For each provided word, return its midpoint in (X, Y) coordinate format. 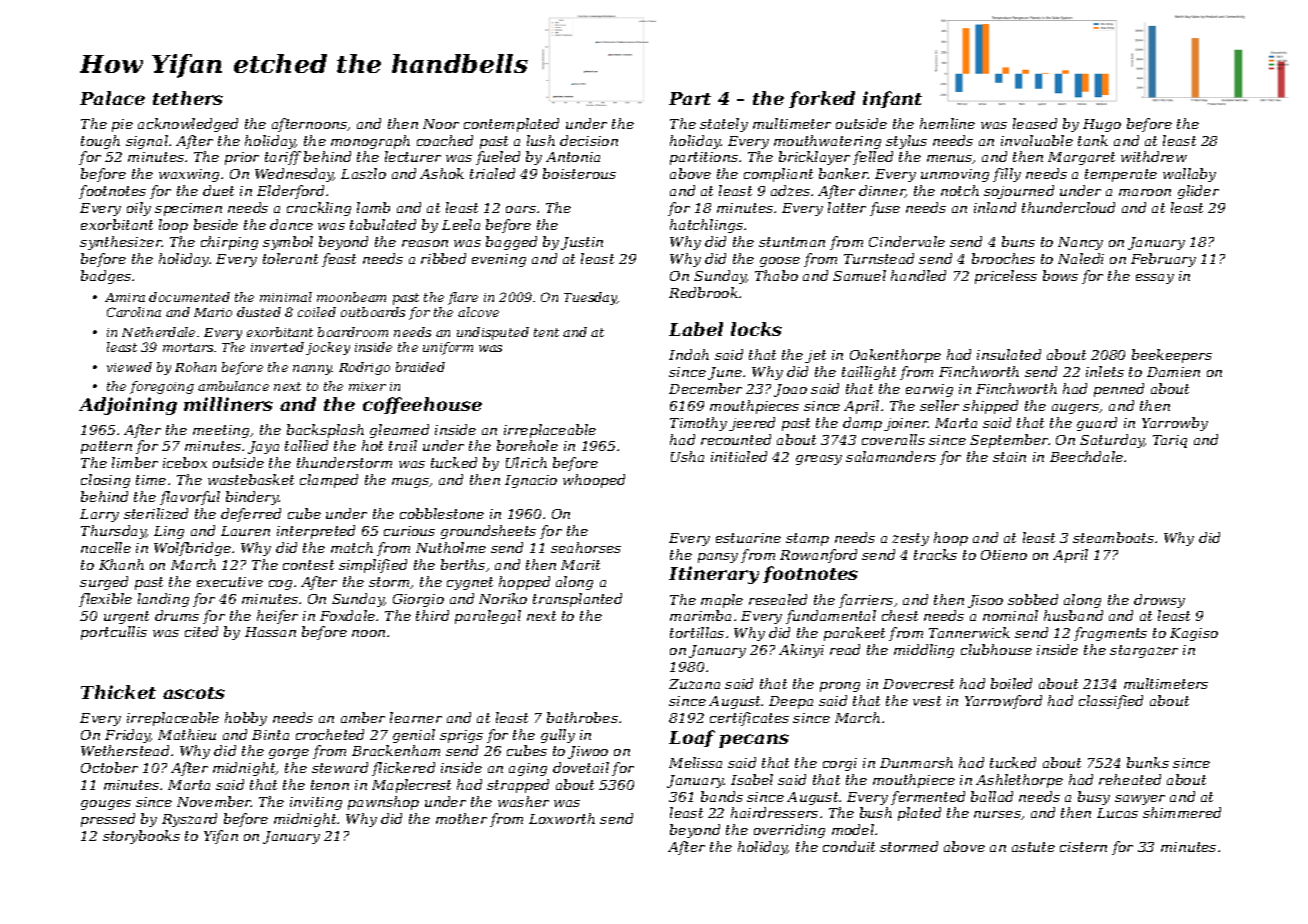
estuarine (748, 538)
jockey (328, 348)
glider (1198, 192)
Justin (582, 243)
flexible (105, 600)
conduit (849, 846)
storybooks (141, 837)
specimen (188, 209)
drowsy (1159, 601)
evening (499, 260)
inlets (1105, 371)
